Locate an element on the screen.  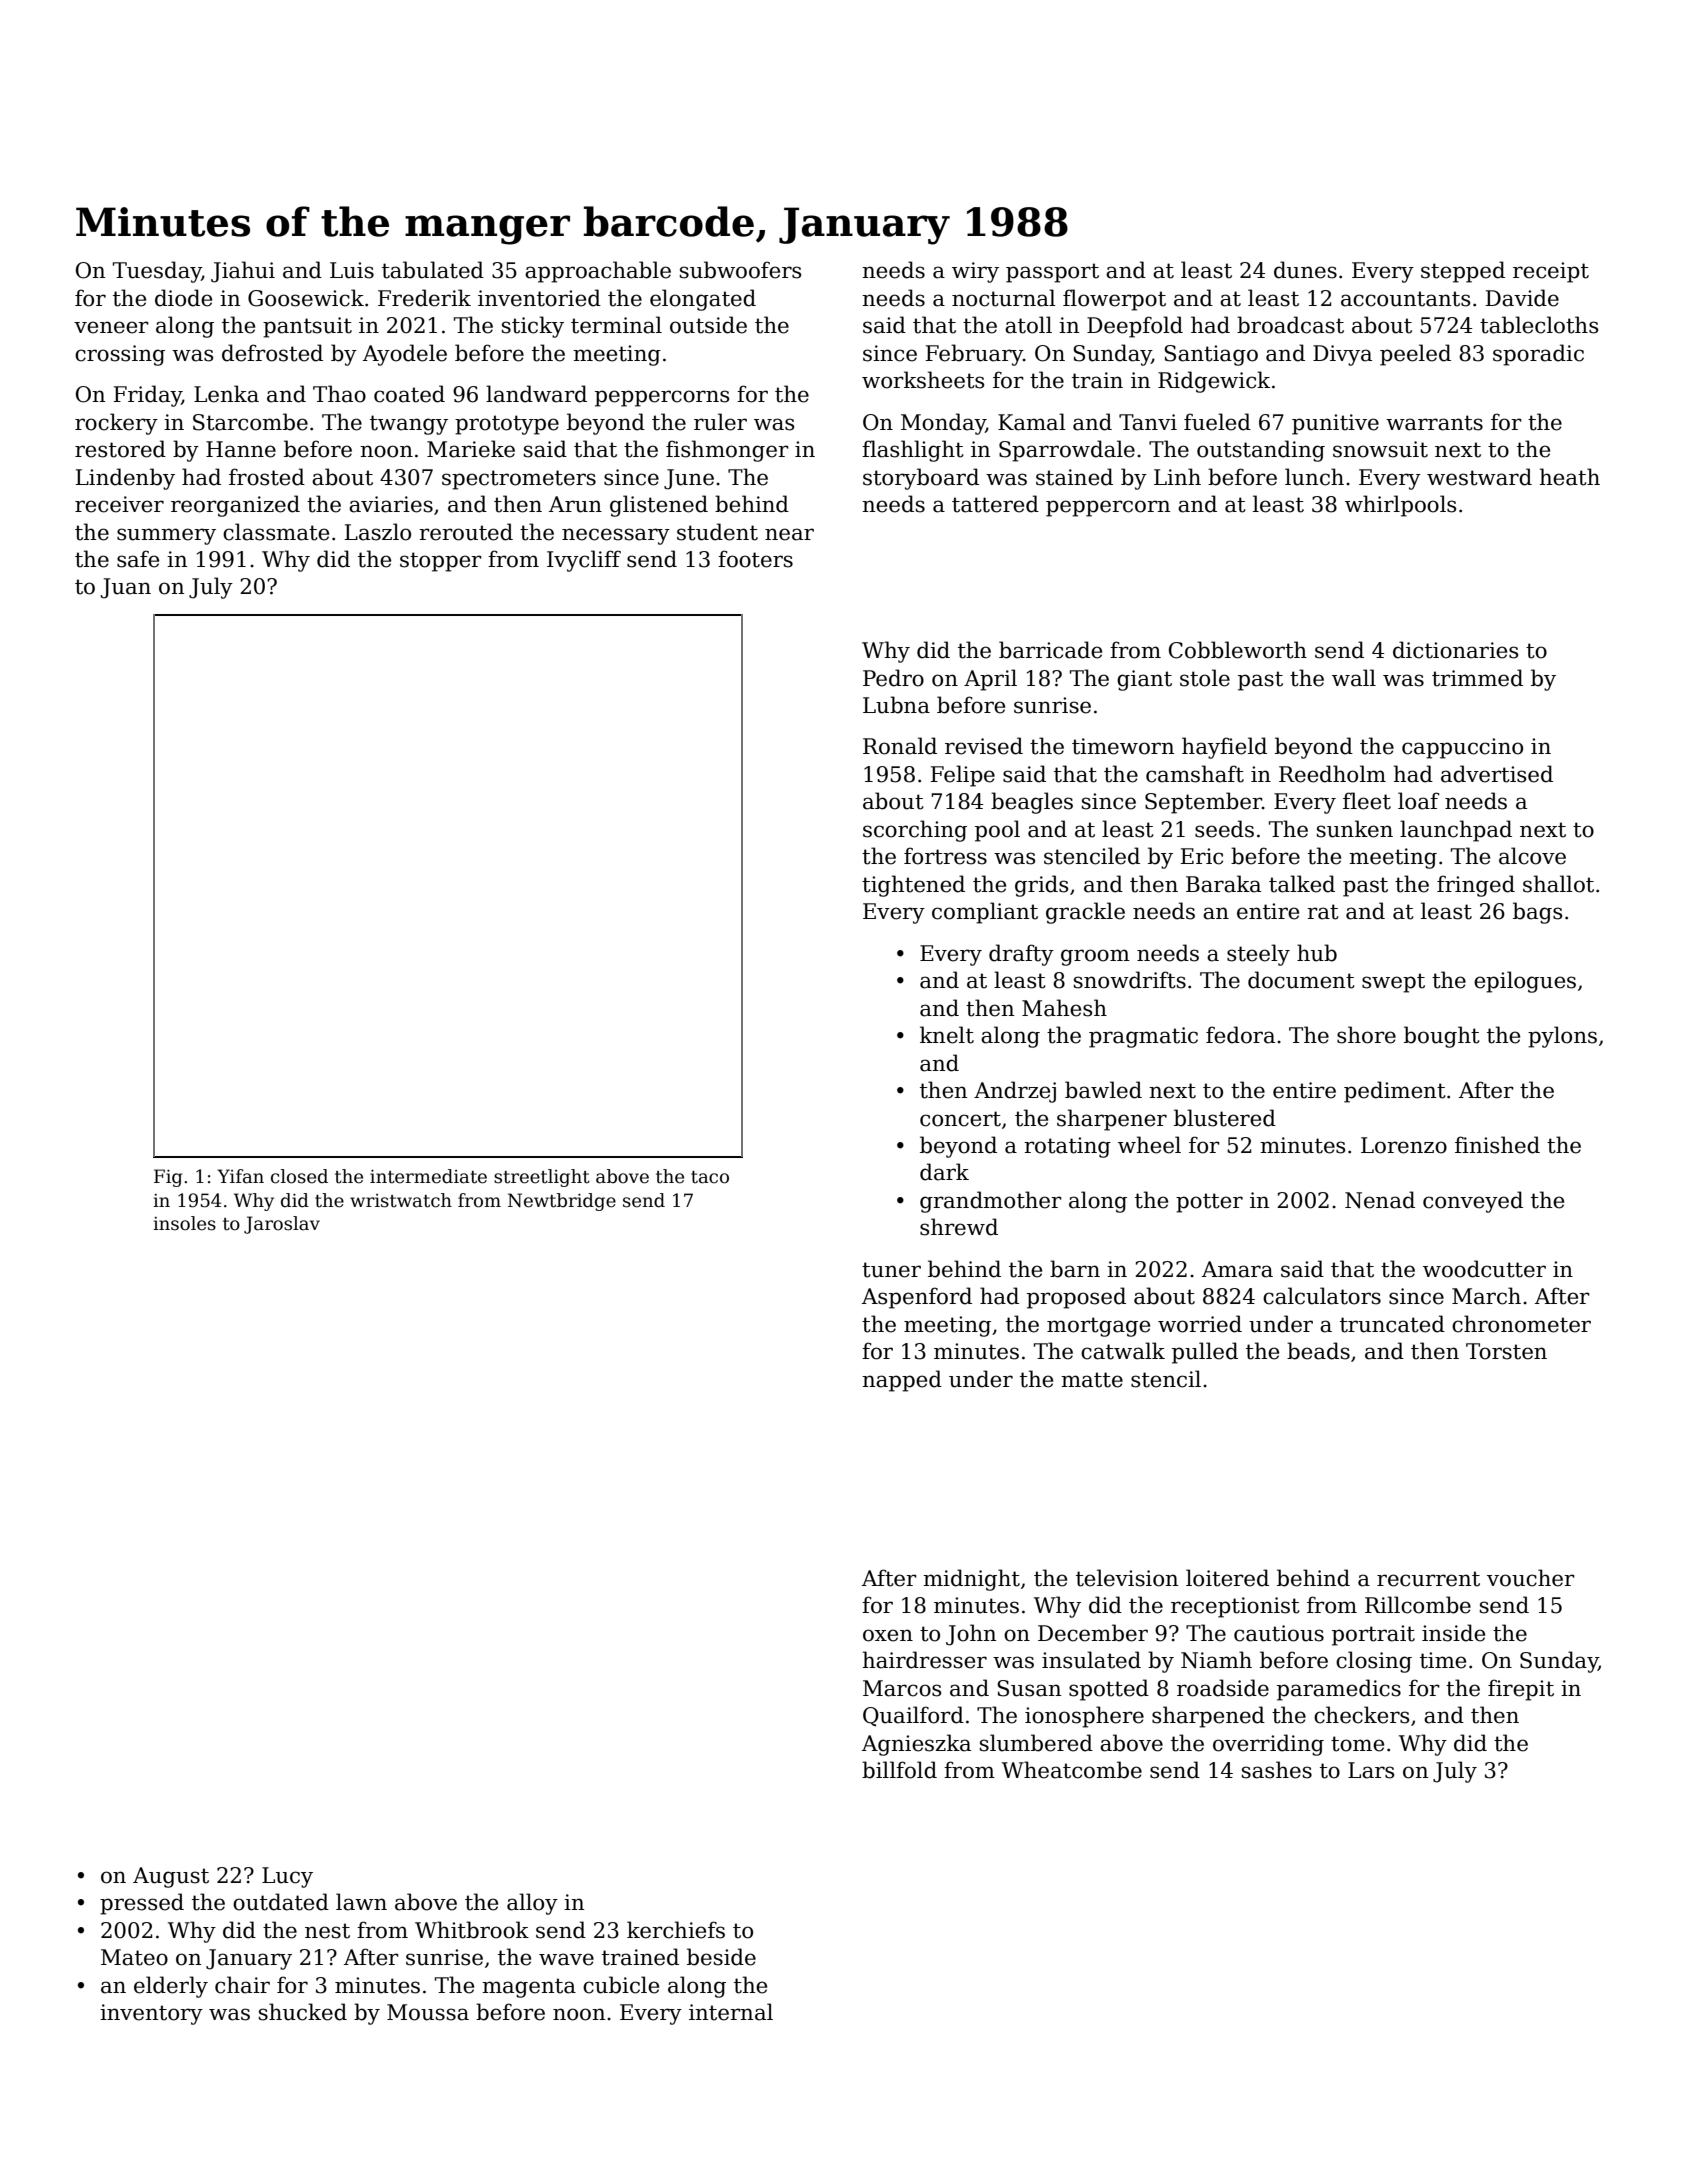
terminal is located at coordinates (616, 325).
